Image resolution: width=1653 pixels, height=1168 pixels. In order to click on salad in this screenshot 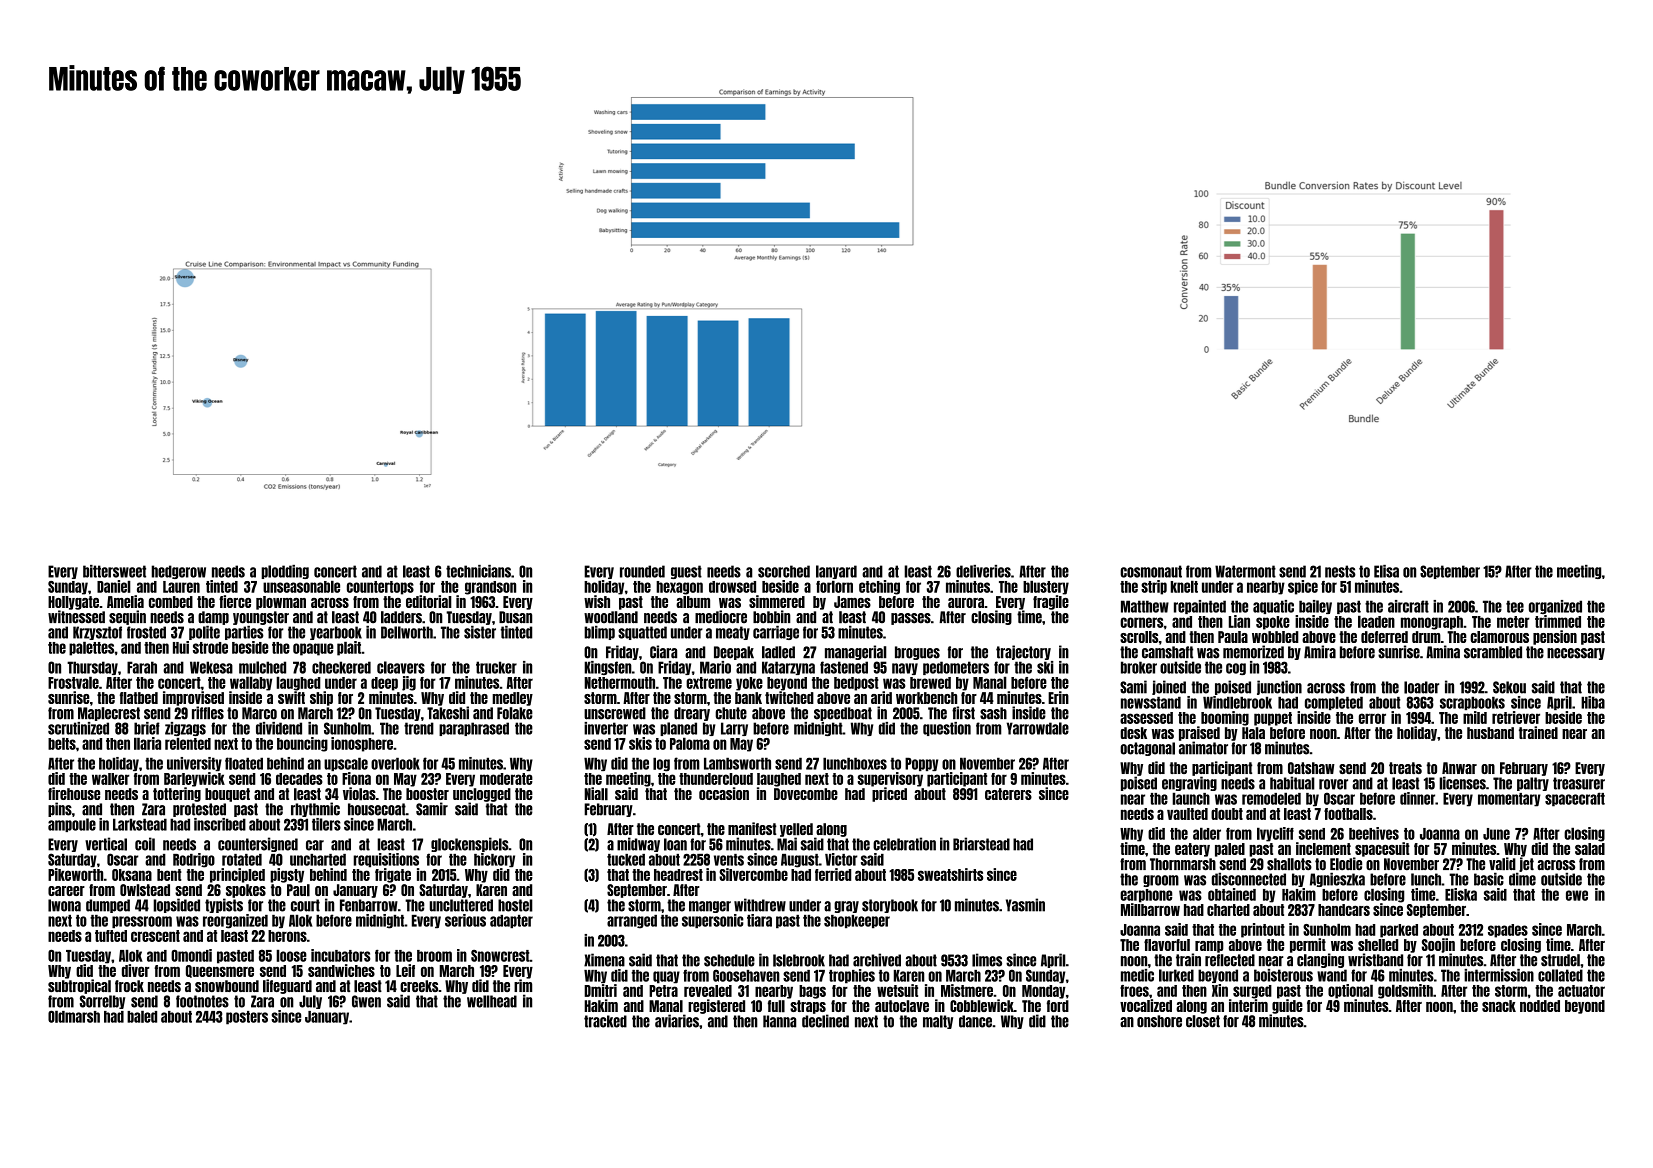, I will do `click(1590, 849)`.
